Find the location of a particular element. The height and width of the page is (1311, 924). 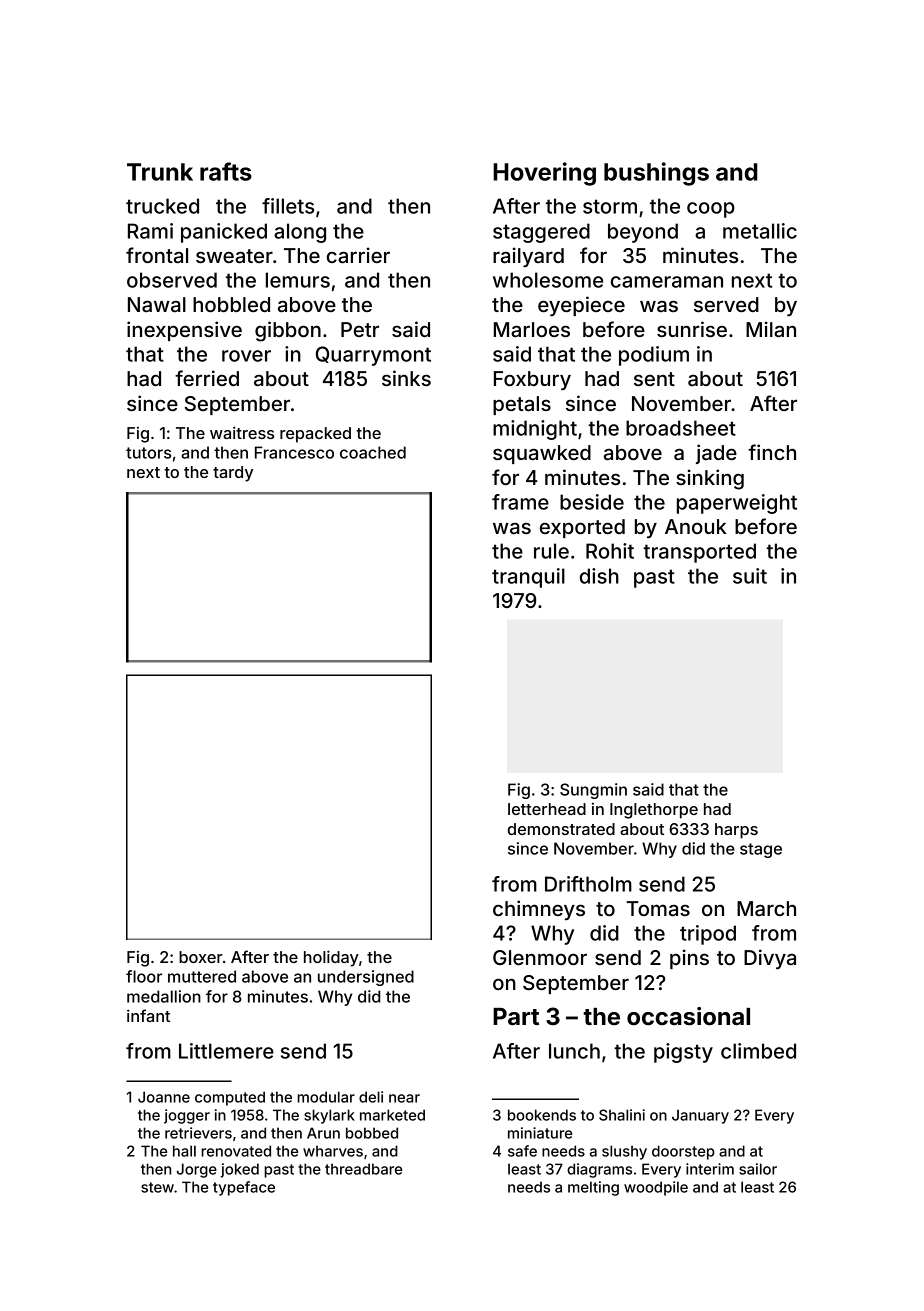

Divya is located at coordinates (770, 959).
